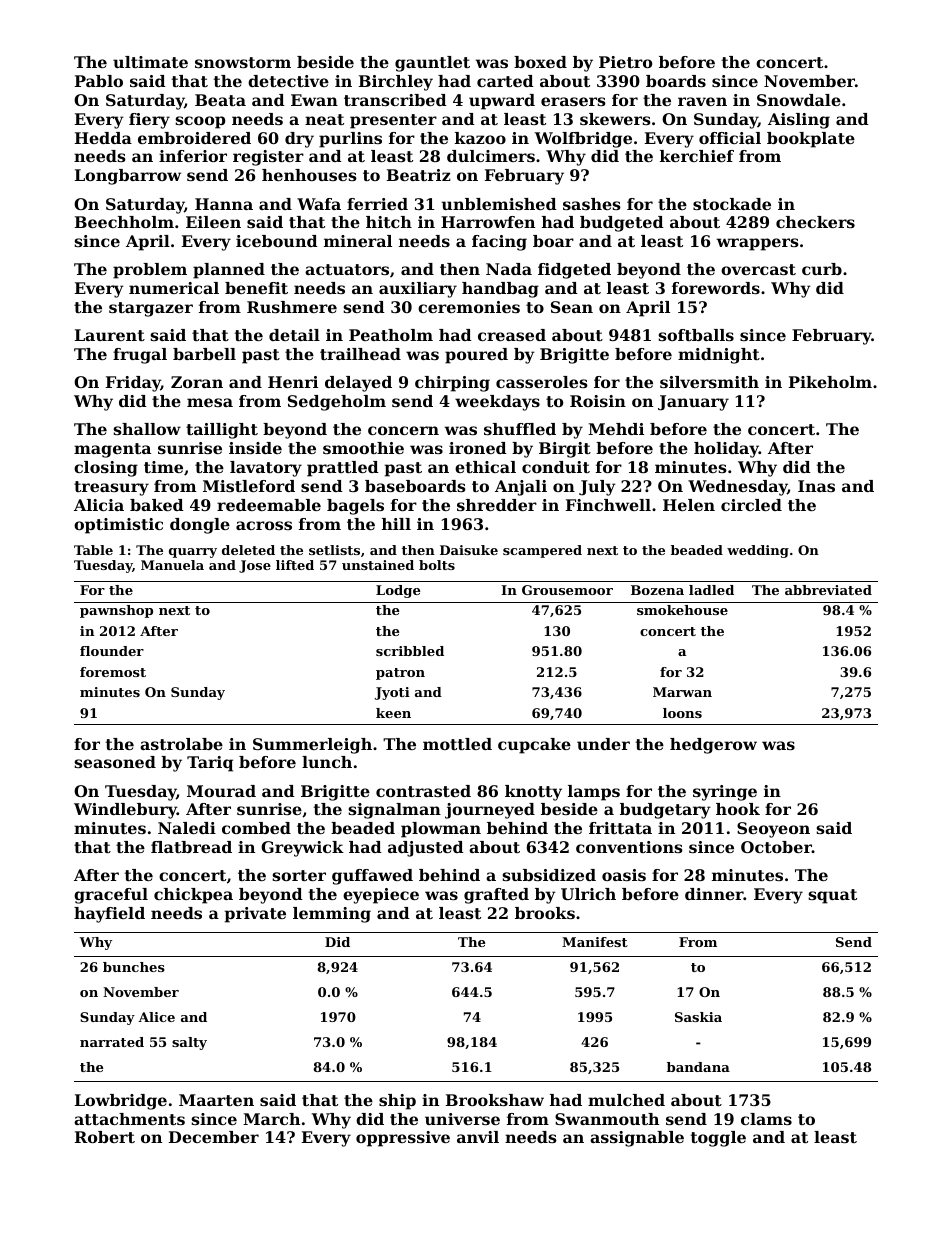 The width and height of the screenshot is (952, 1233). What do you see at coordinates (811, 140) in the screenshot?
I see `bookplate` at bounding box center [811, 140].
